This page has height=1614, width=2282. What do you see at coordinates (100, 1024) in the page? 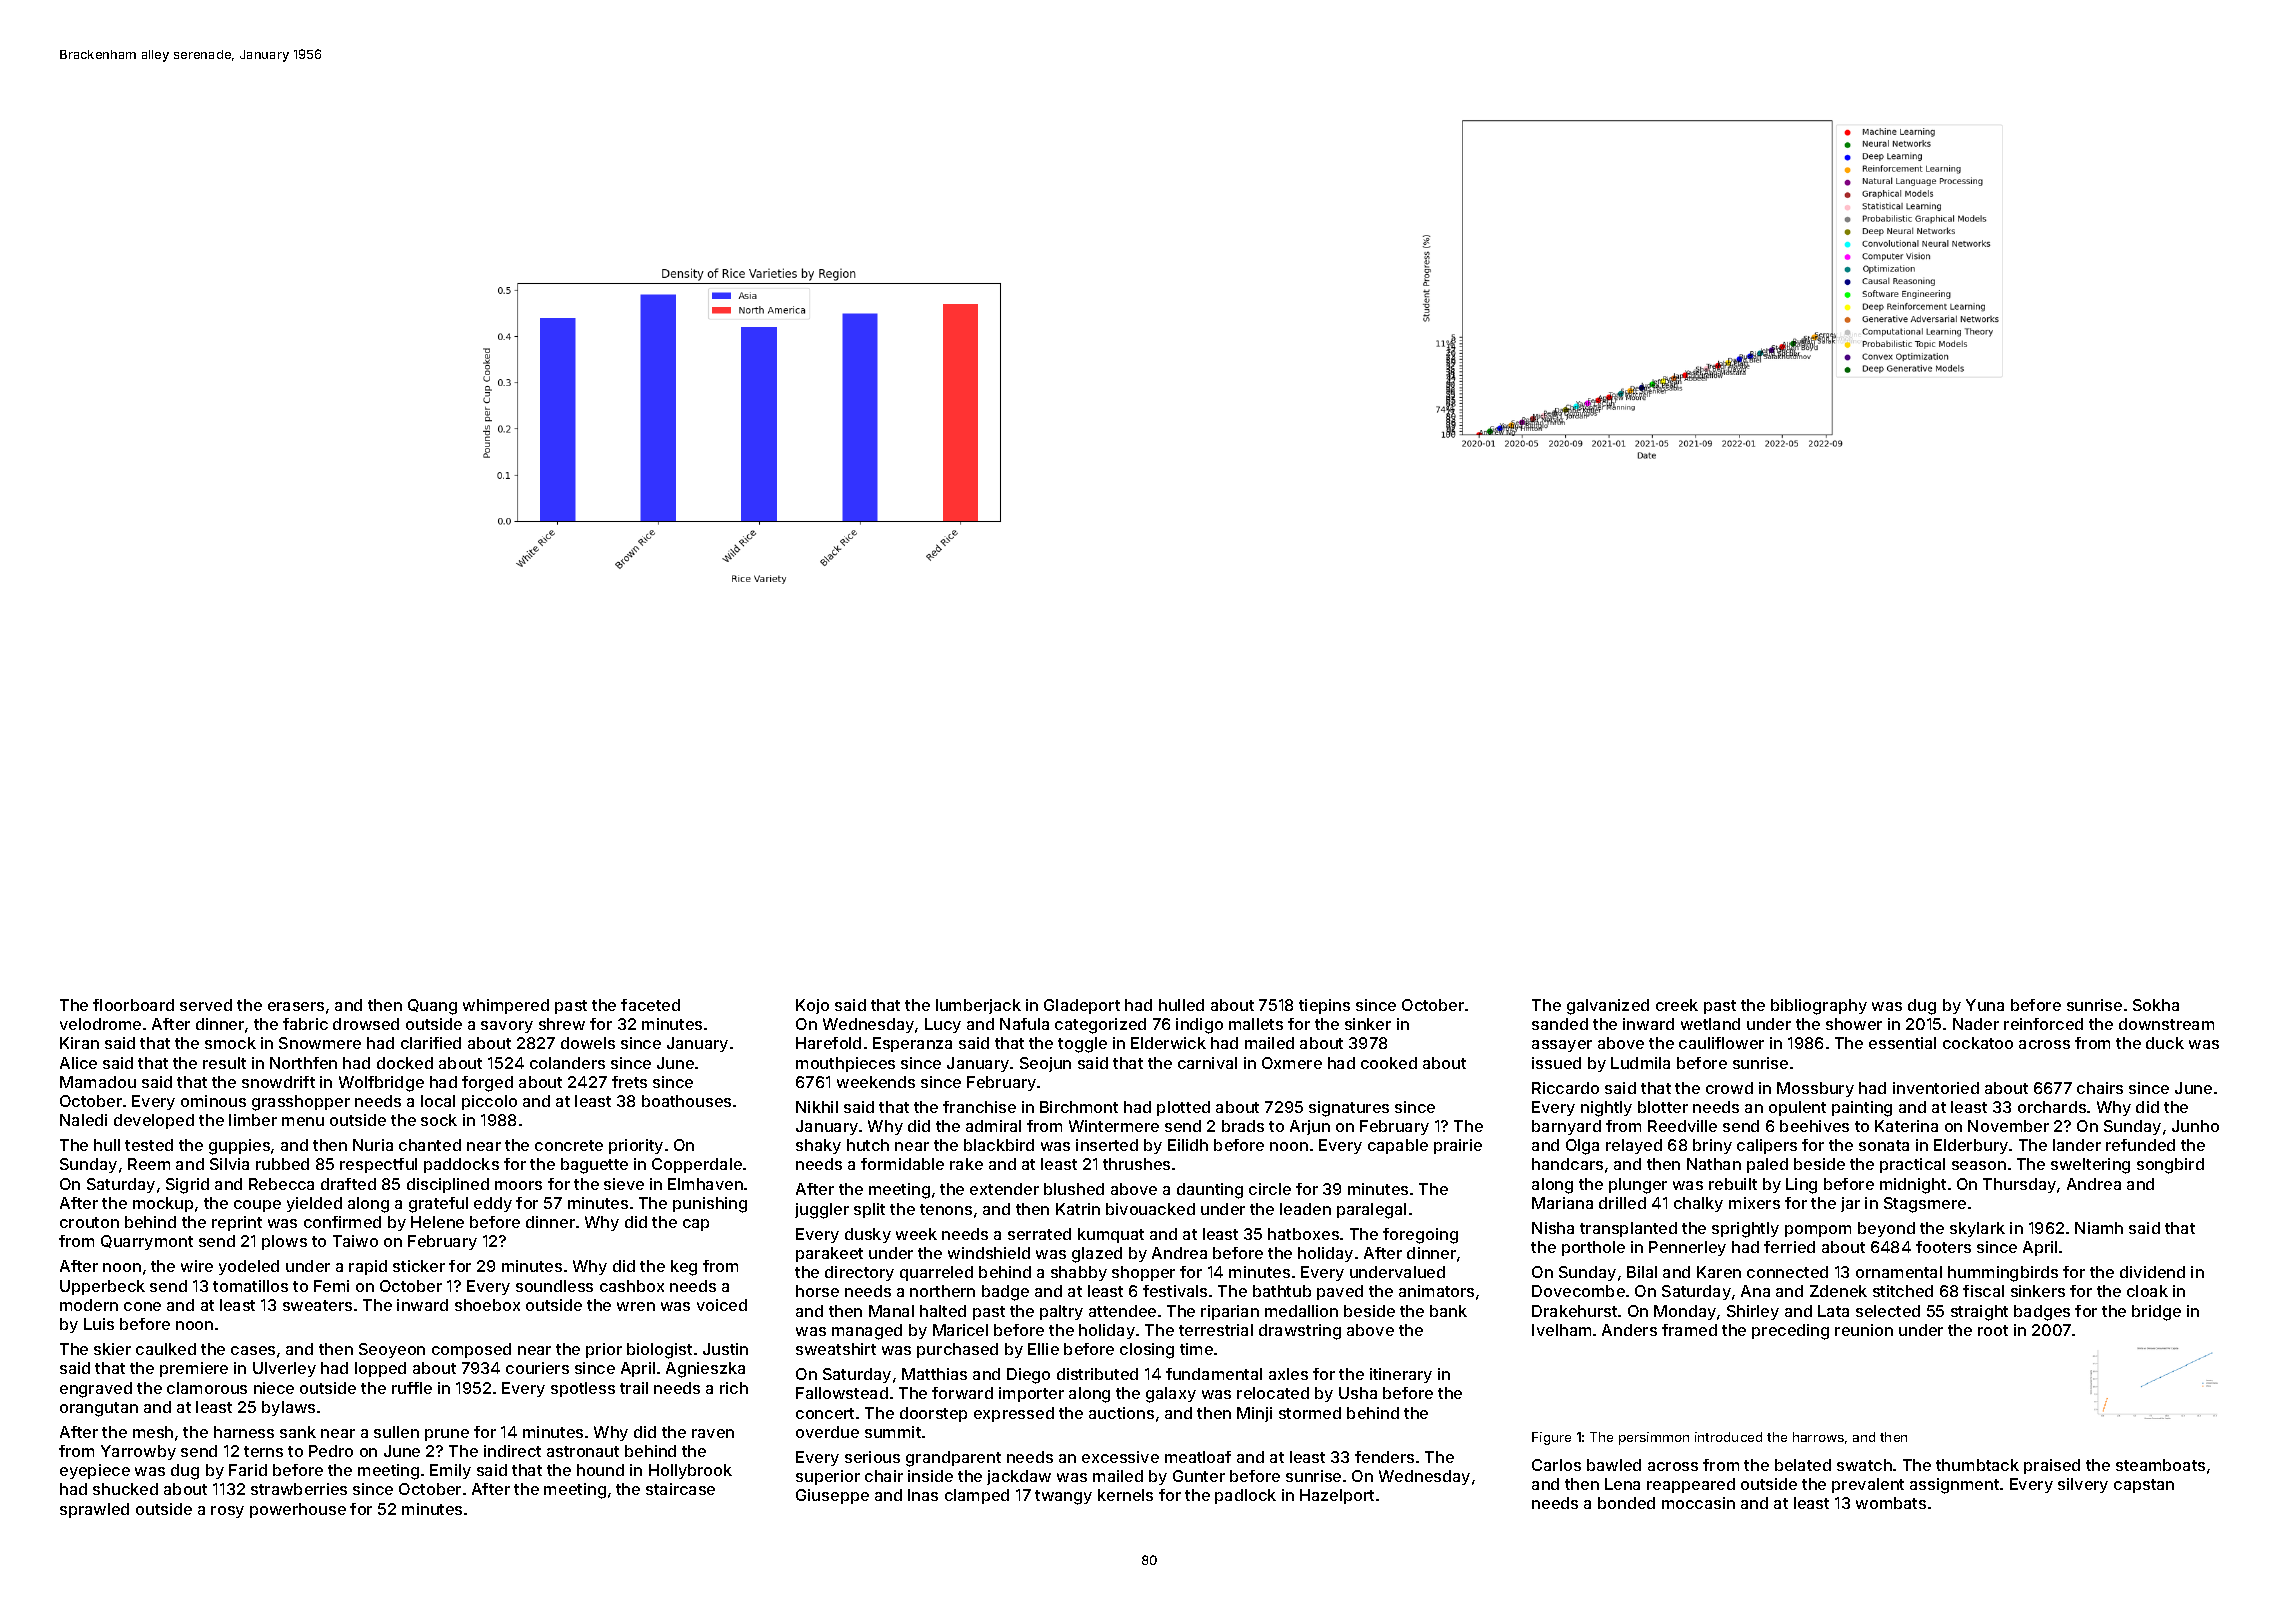
I see `velodrome` at bounding box center [100, 1024].
